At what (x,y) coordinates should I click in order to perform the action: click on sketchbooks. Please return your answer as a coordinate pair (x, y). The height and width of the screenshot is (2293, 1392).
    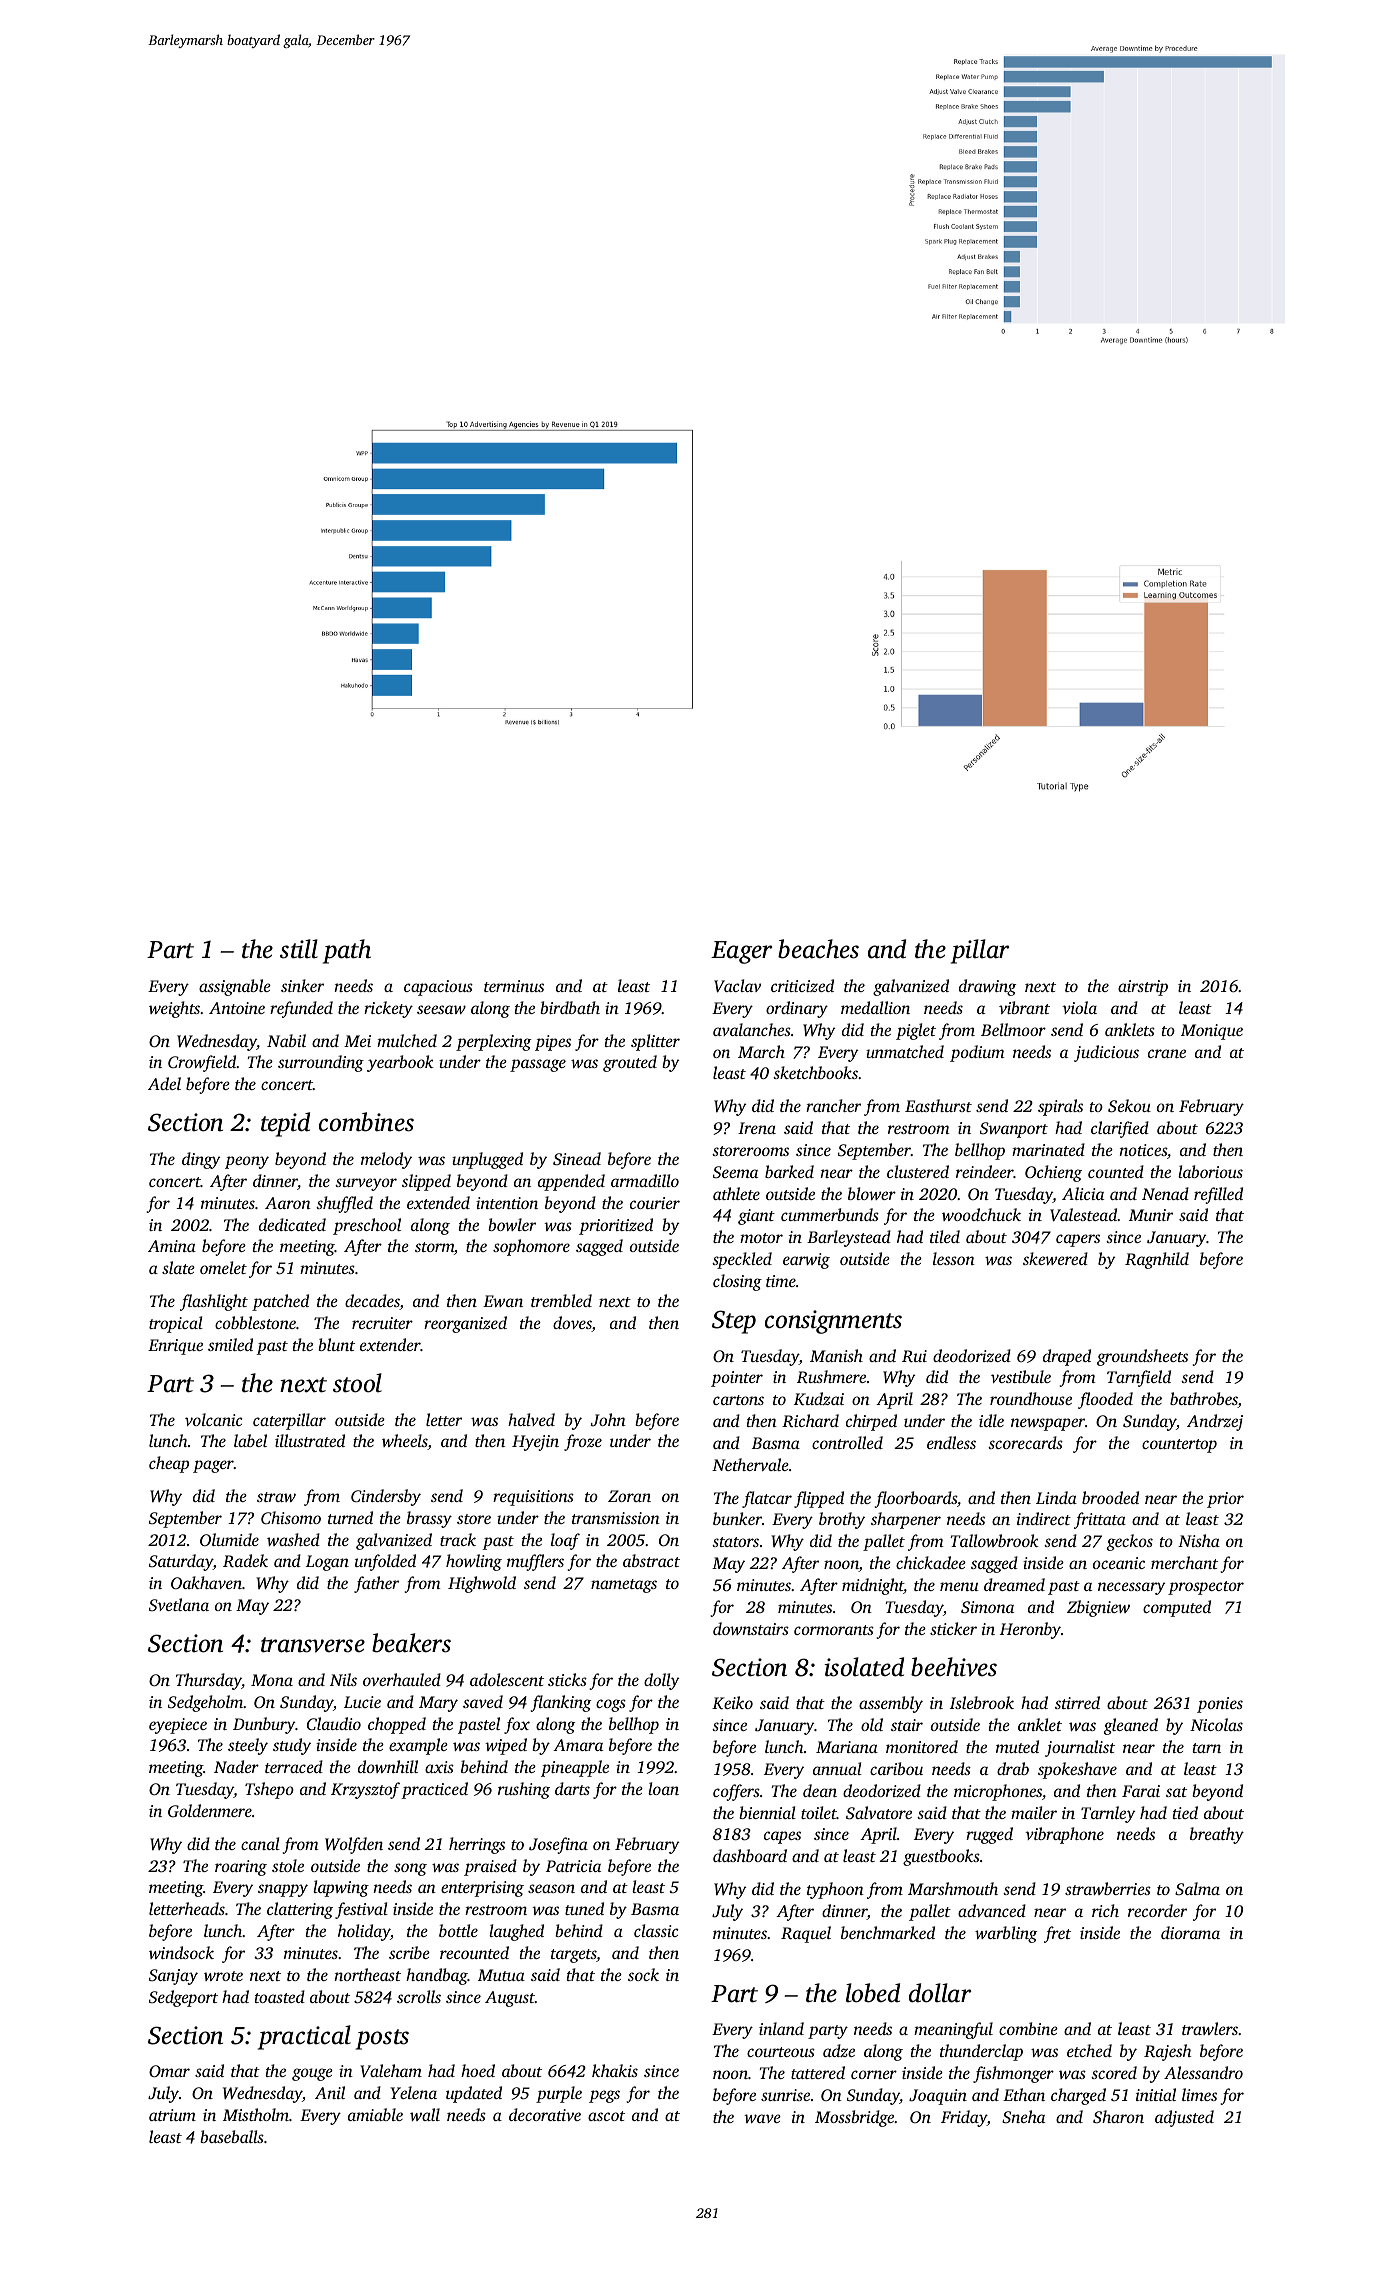
    Looking at the image, I should click on (815, 1072).
